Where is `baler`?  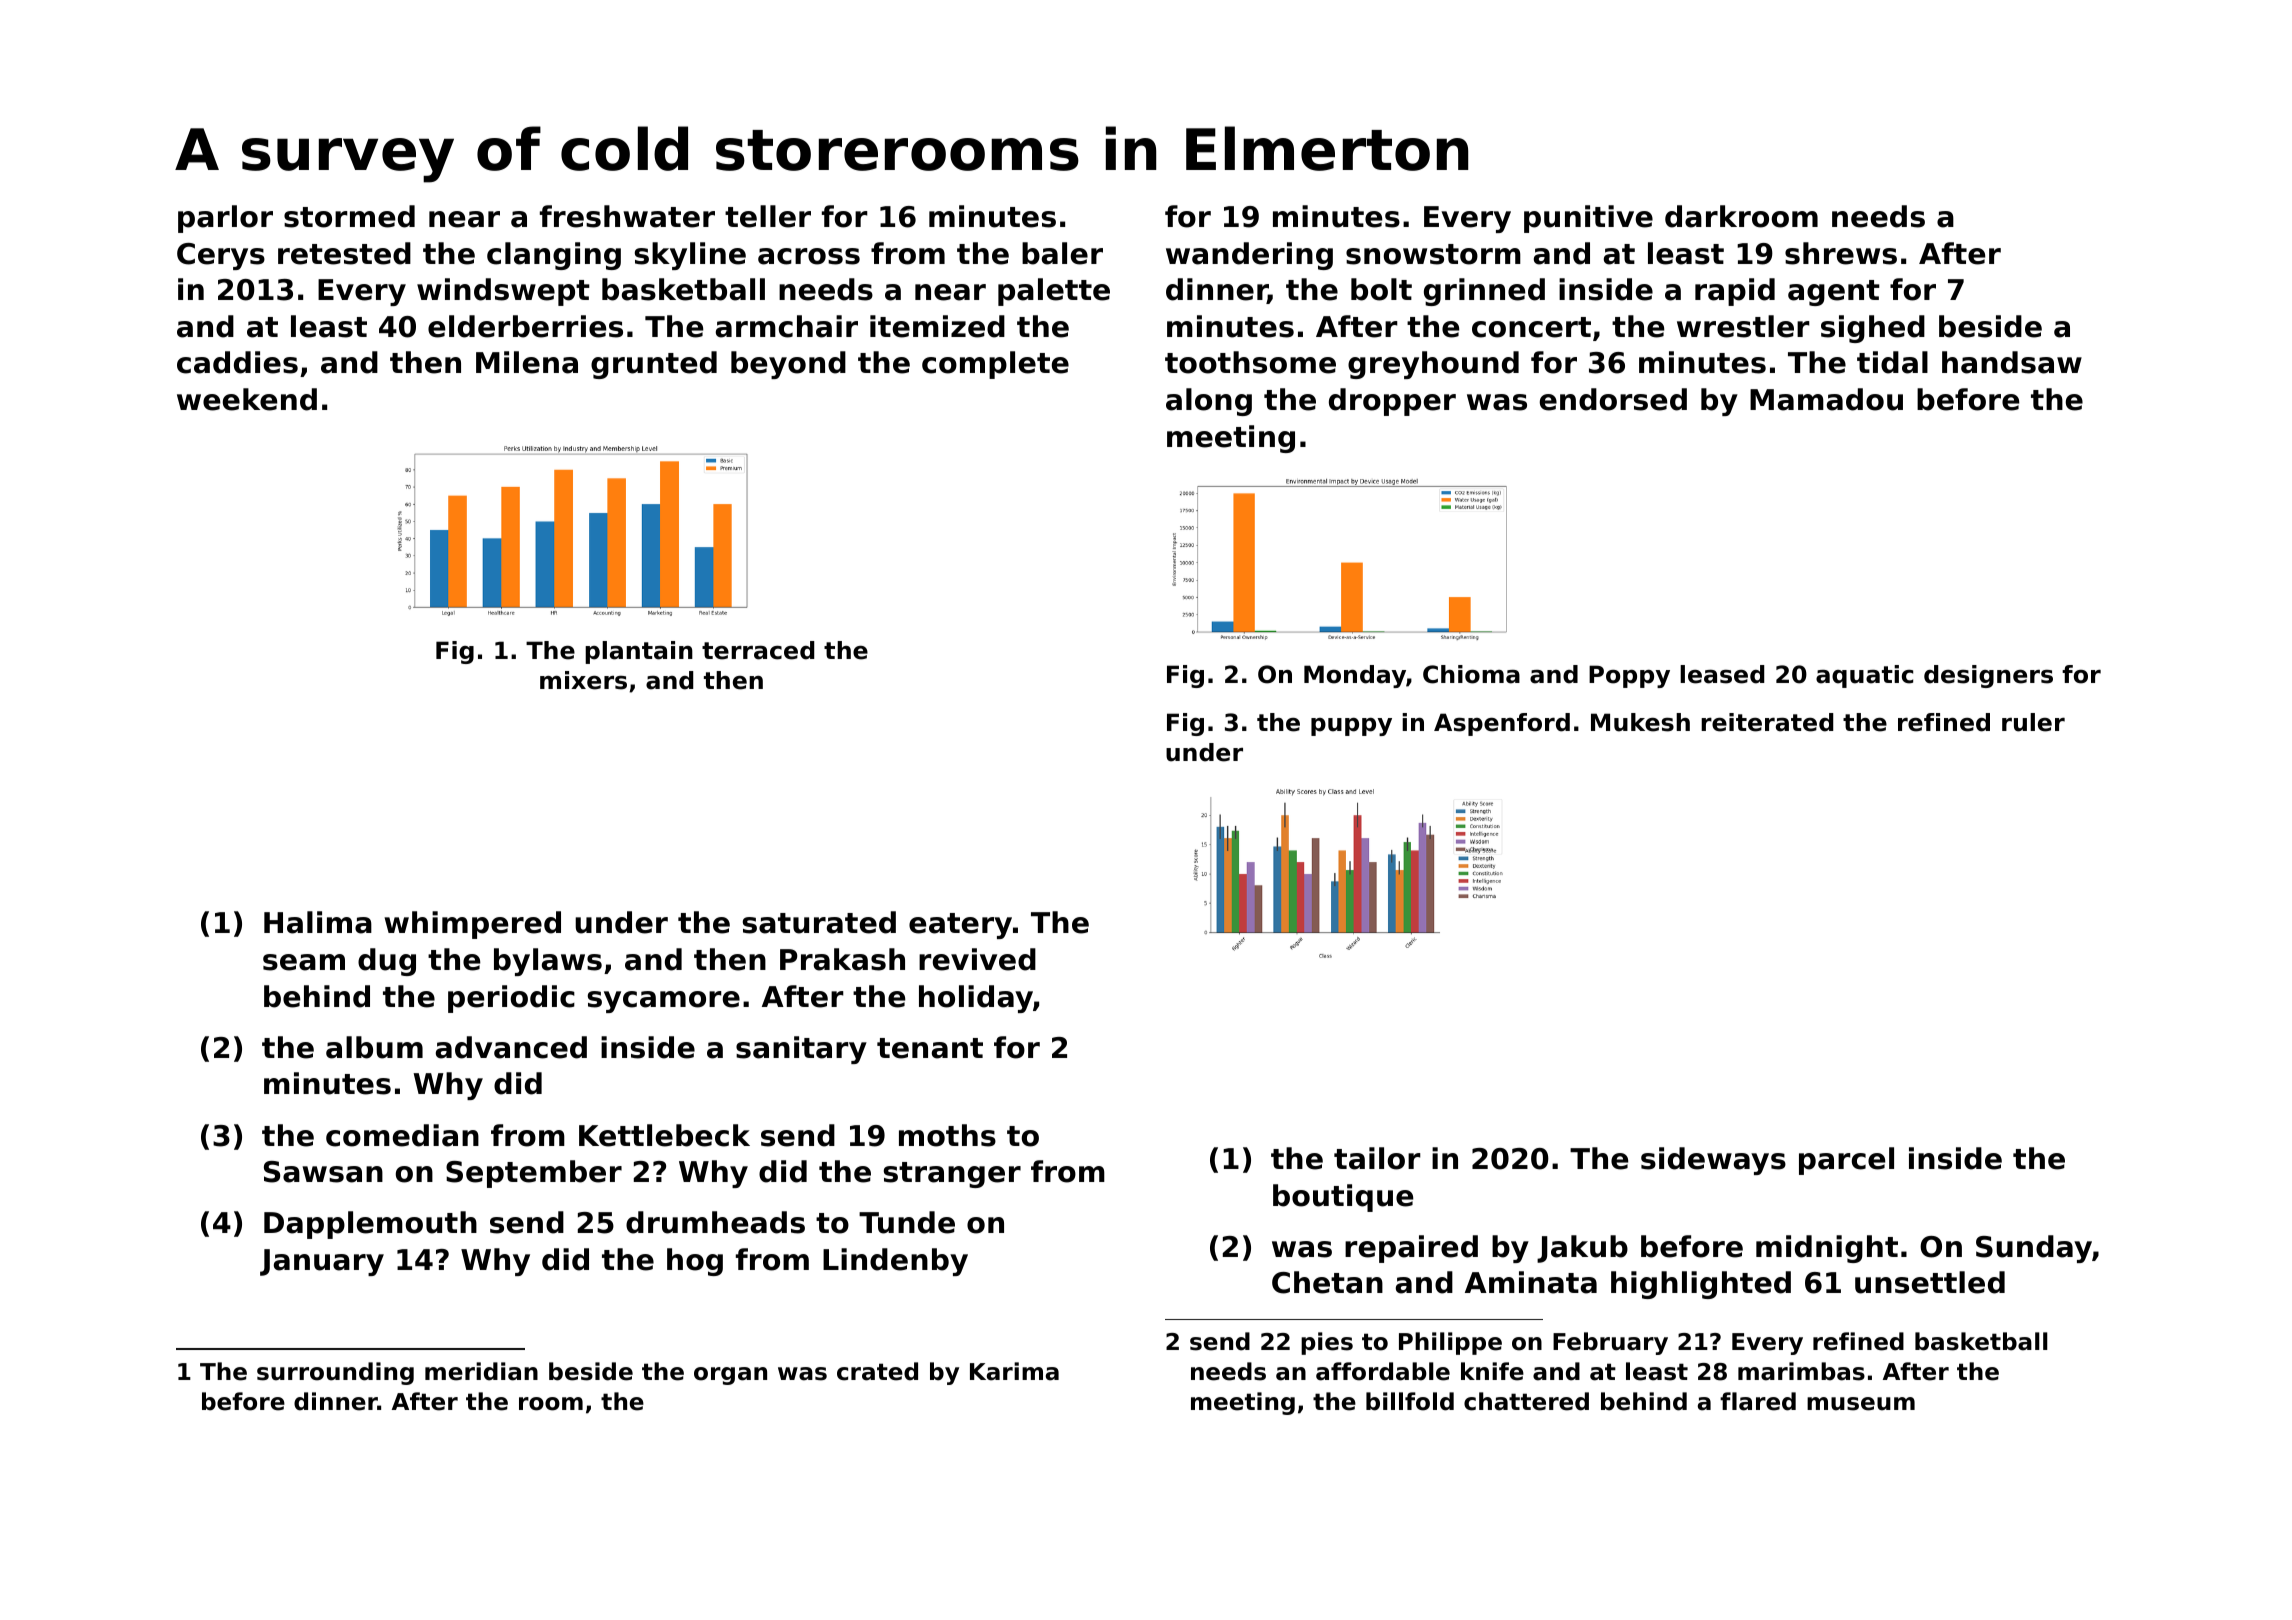
baler is located at coordinates (1062, 253).
